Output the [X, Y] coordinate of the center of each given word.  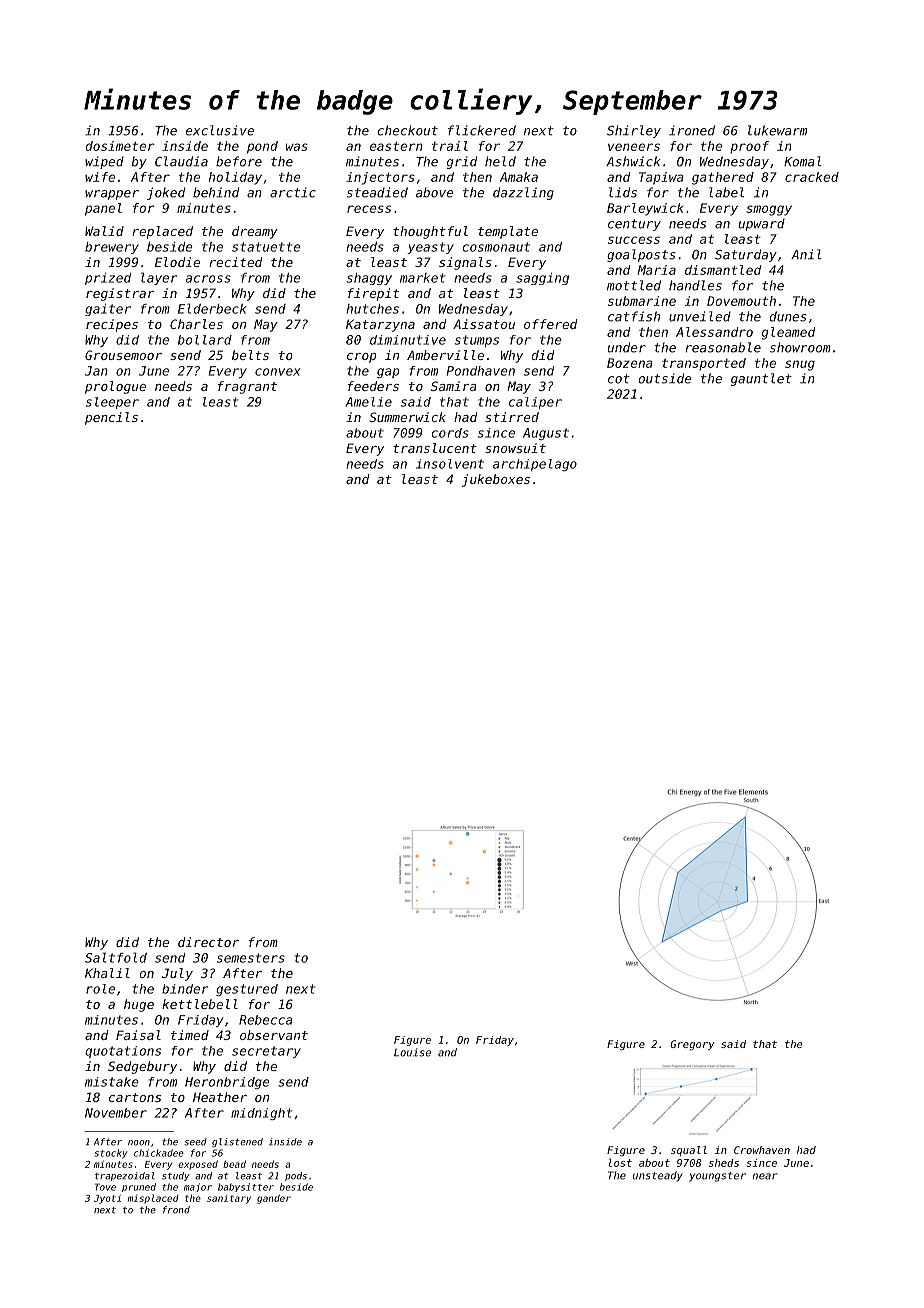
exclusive [220, 130]
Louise [412, 1052]
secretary [266, 1052]
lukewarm [777, 130]
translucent [435, 448]
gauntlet [761, 379]
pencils [111, 418]
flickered [482, 130]
